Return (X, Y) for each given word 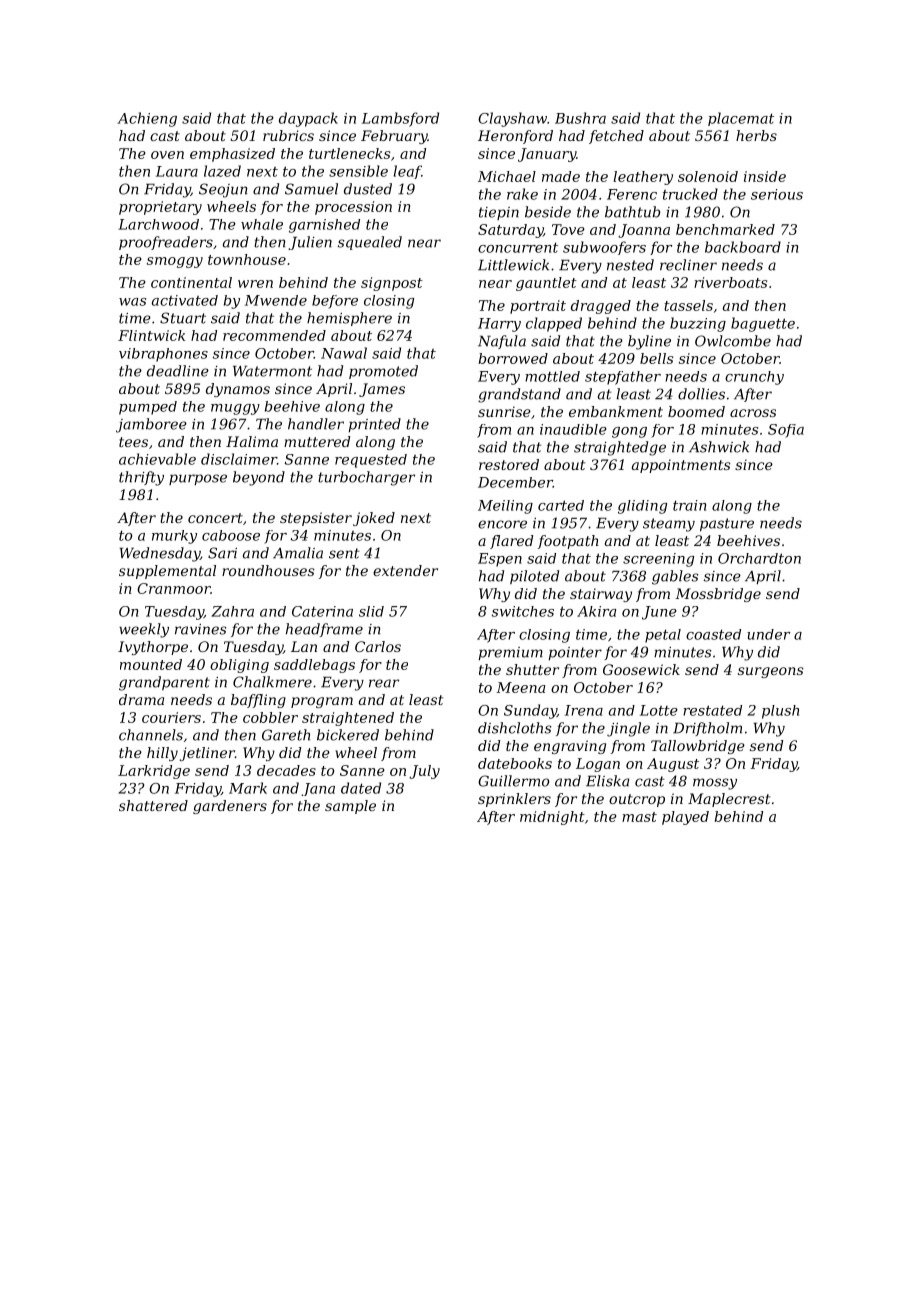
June (659, 613)
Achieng (147, 119)
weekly (144, 630)
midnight (552, 818)
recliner (688, 265)
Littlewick (513, 265)
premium (510, 653)
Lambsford (400, 119)
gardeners (230, 807)
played (685, 818)
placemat (741, 119)
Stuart (183, 318)
